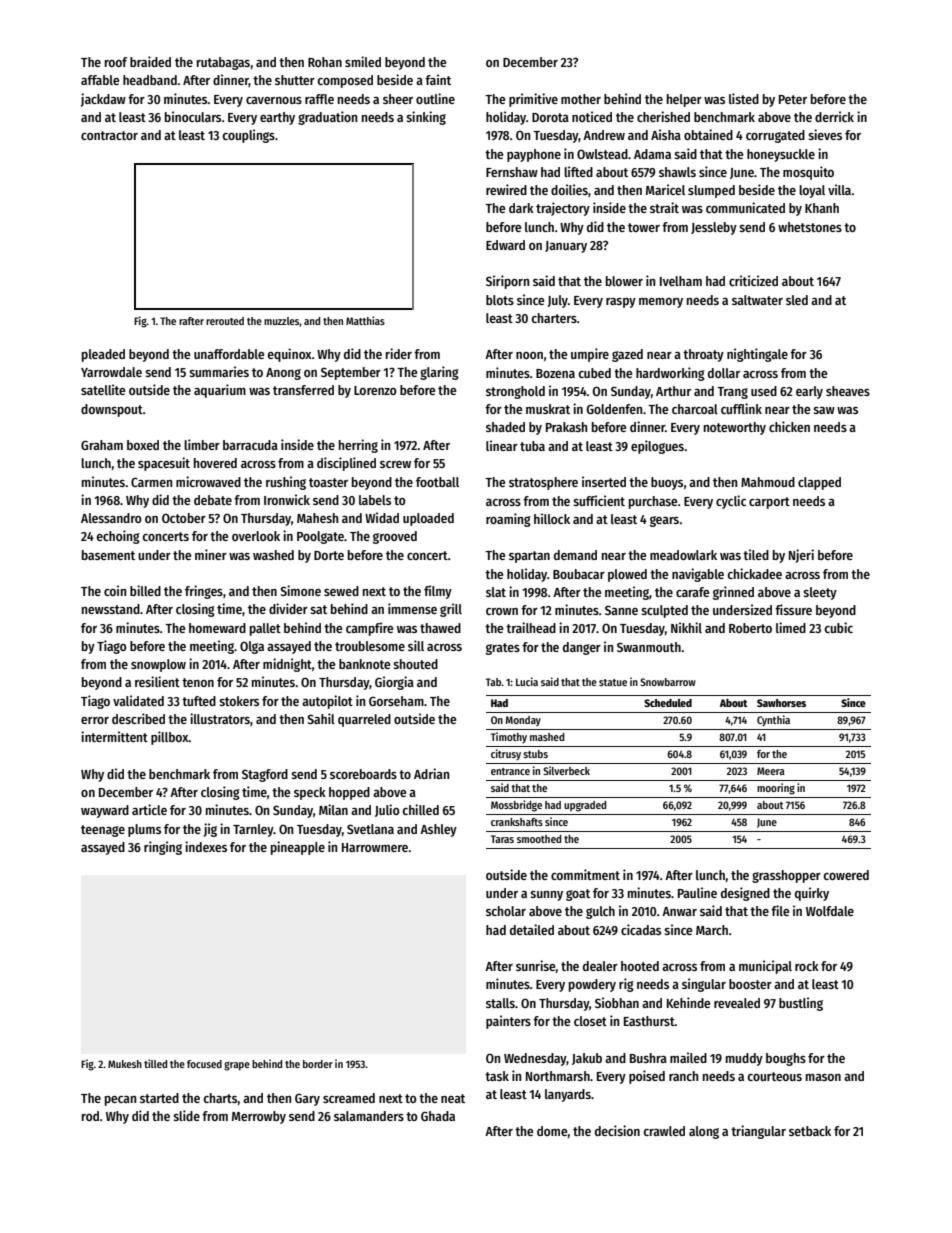 The image size is (952, 1233). What do you see at coordinates (229, 354) in the screenshot?
I see `unaffordable` at bounding box center [229, 354].
